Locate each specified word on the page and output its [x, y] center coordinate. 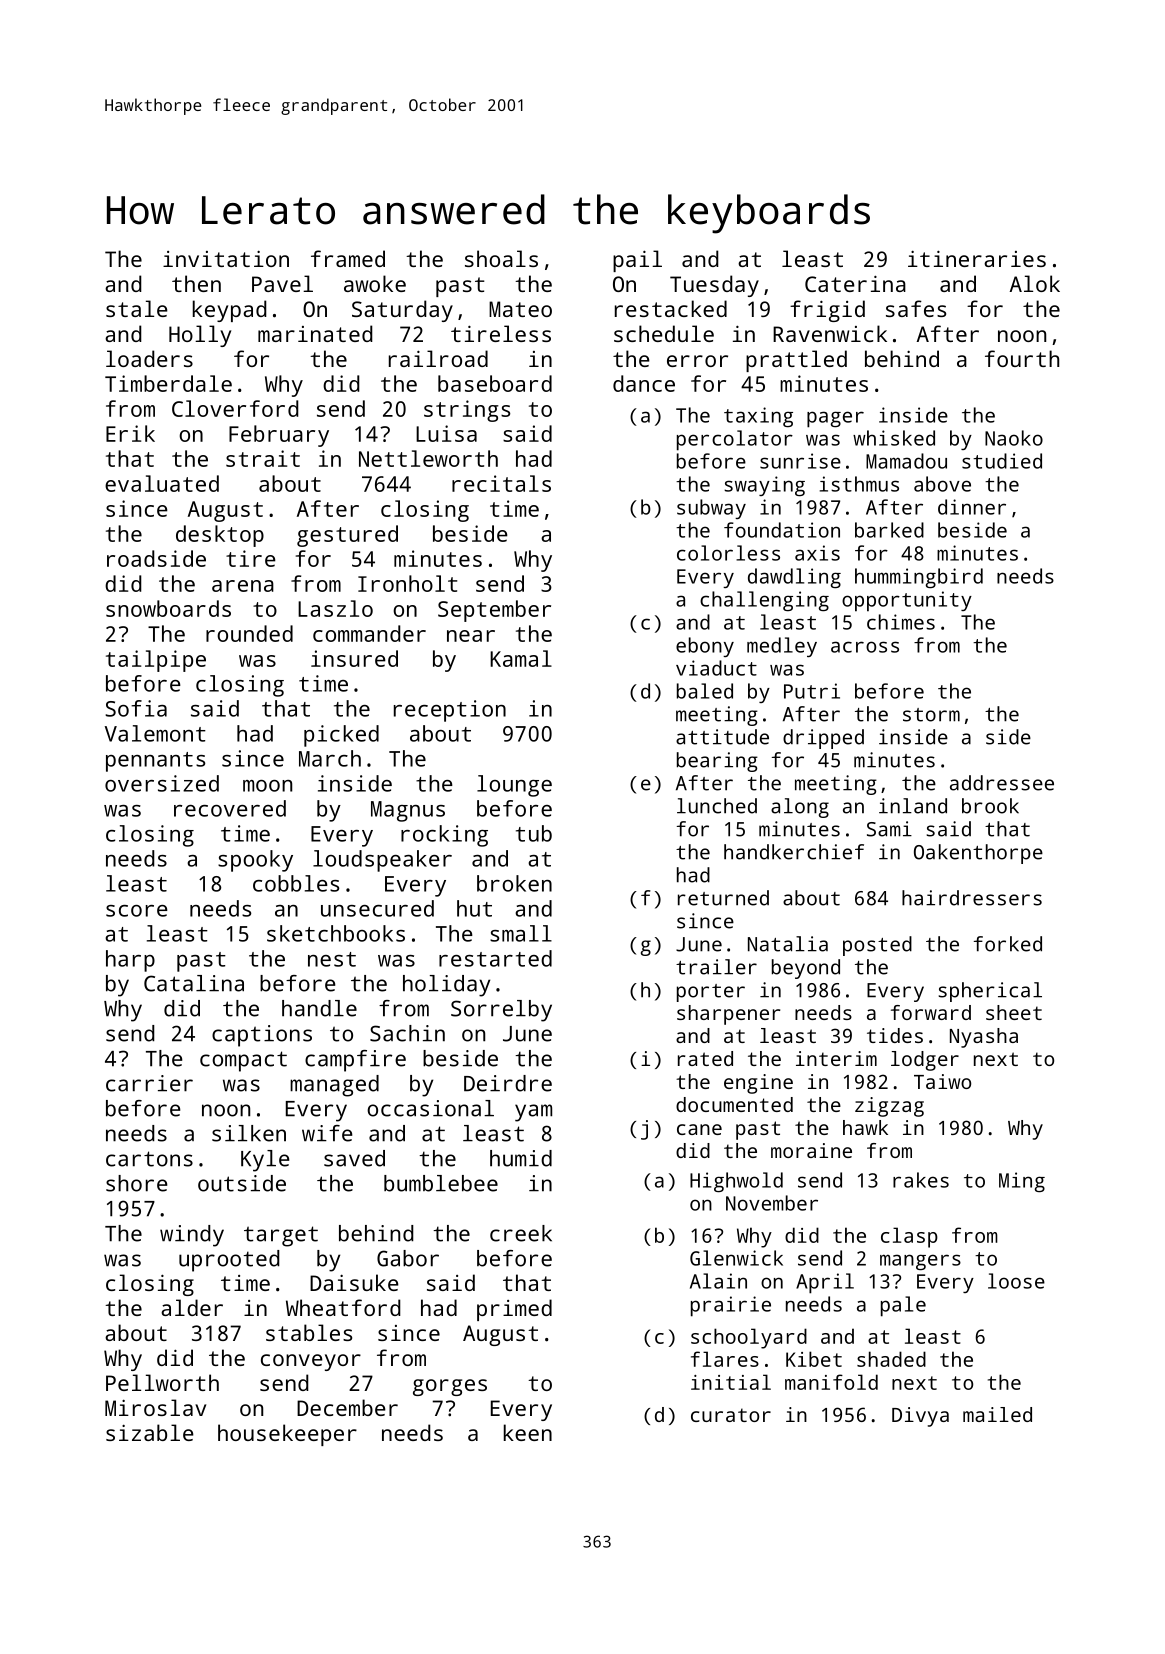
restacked [671, 308]
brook [990, 806]
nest [332, 959]
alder [192, 1307]
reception [450, 711]
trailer [716, 967]
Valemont [155, 733]
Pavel [282, 283]
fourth [1022, 358]
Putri [812, 691]
